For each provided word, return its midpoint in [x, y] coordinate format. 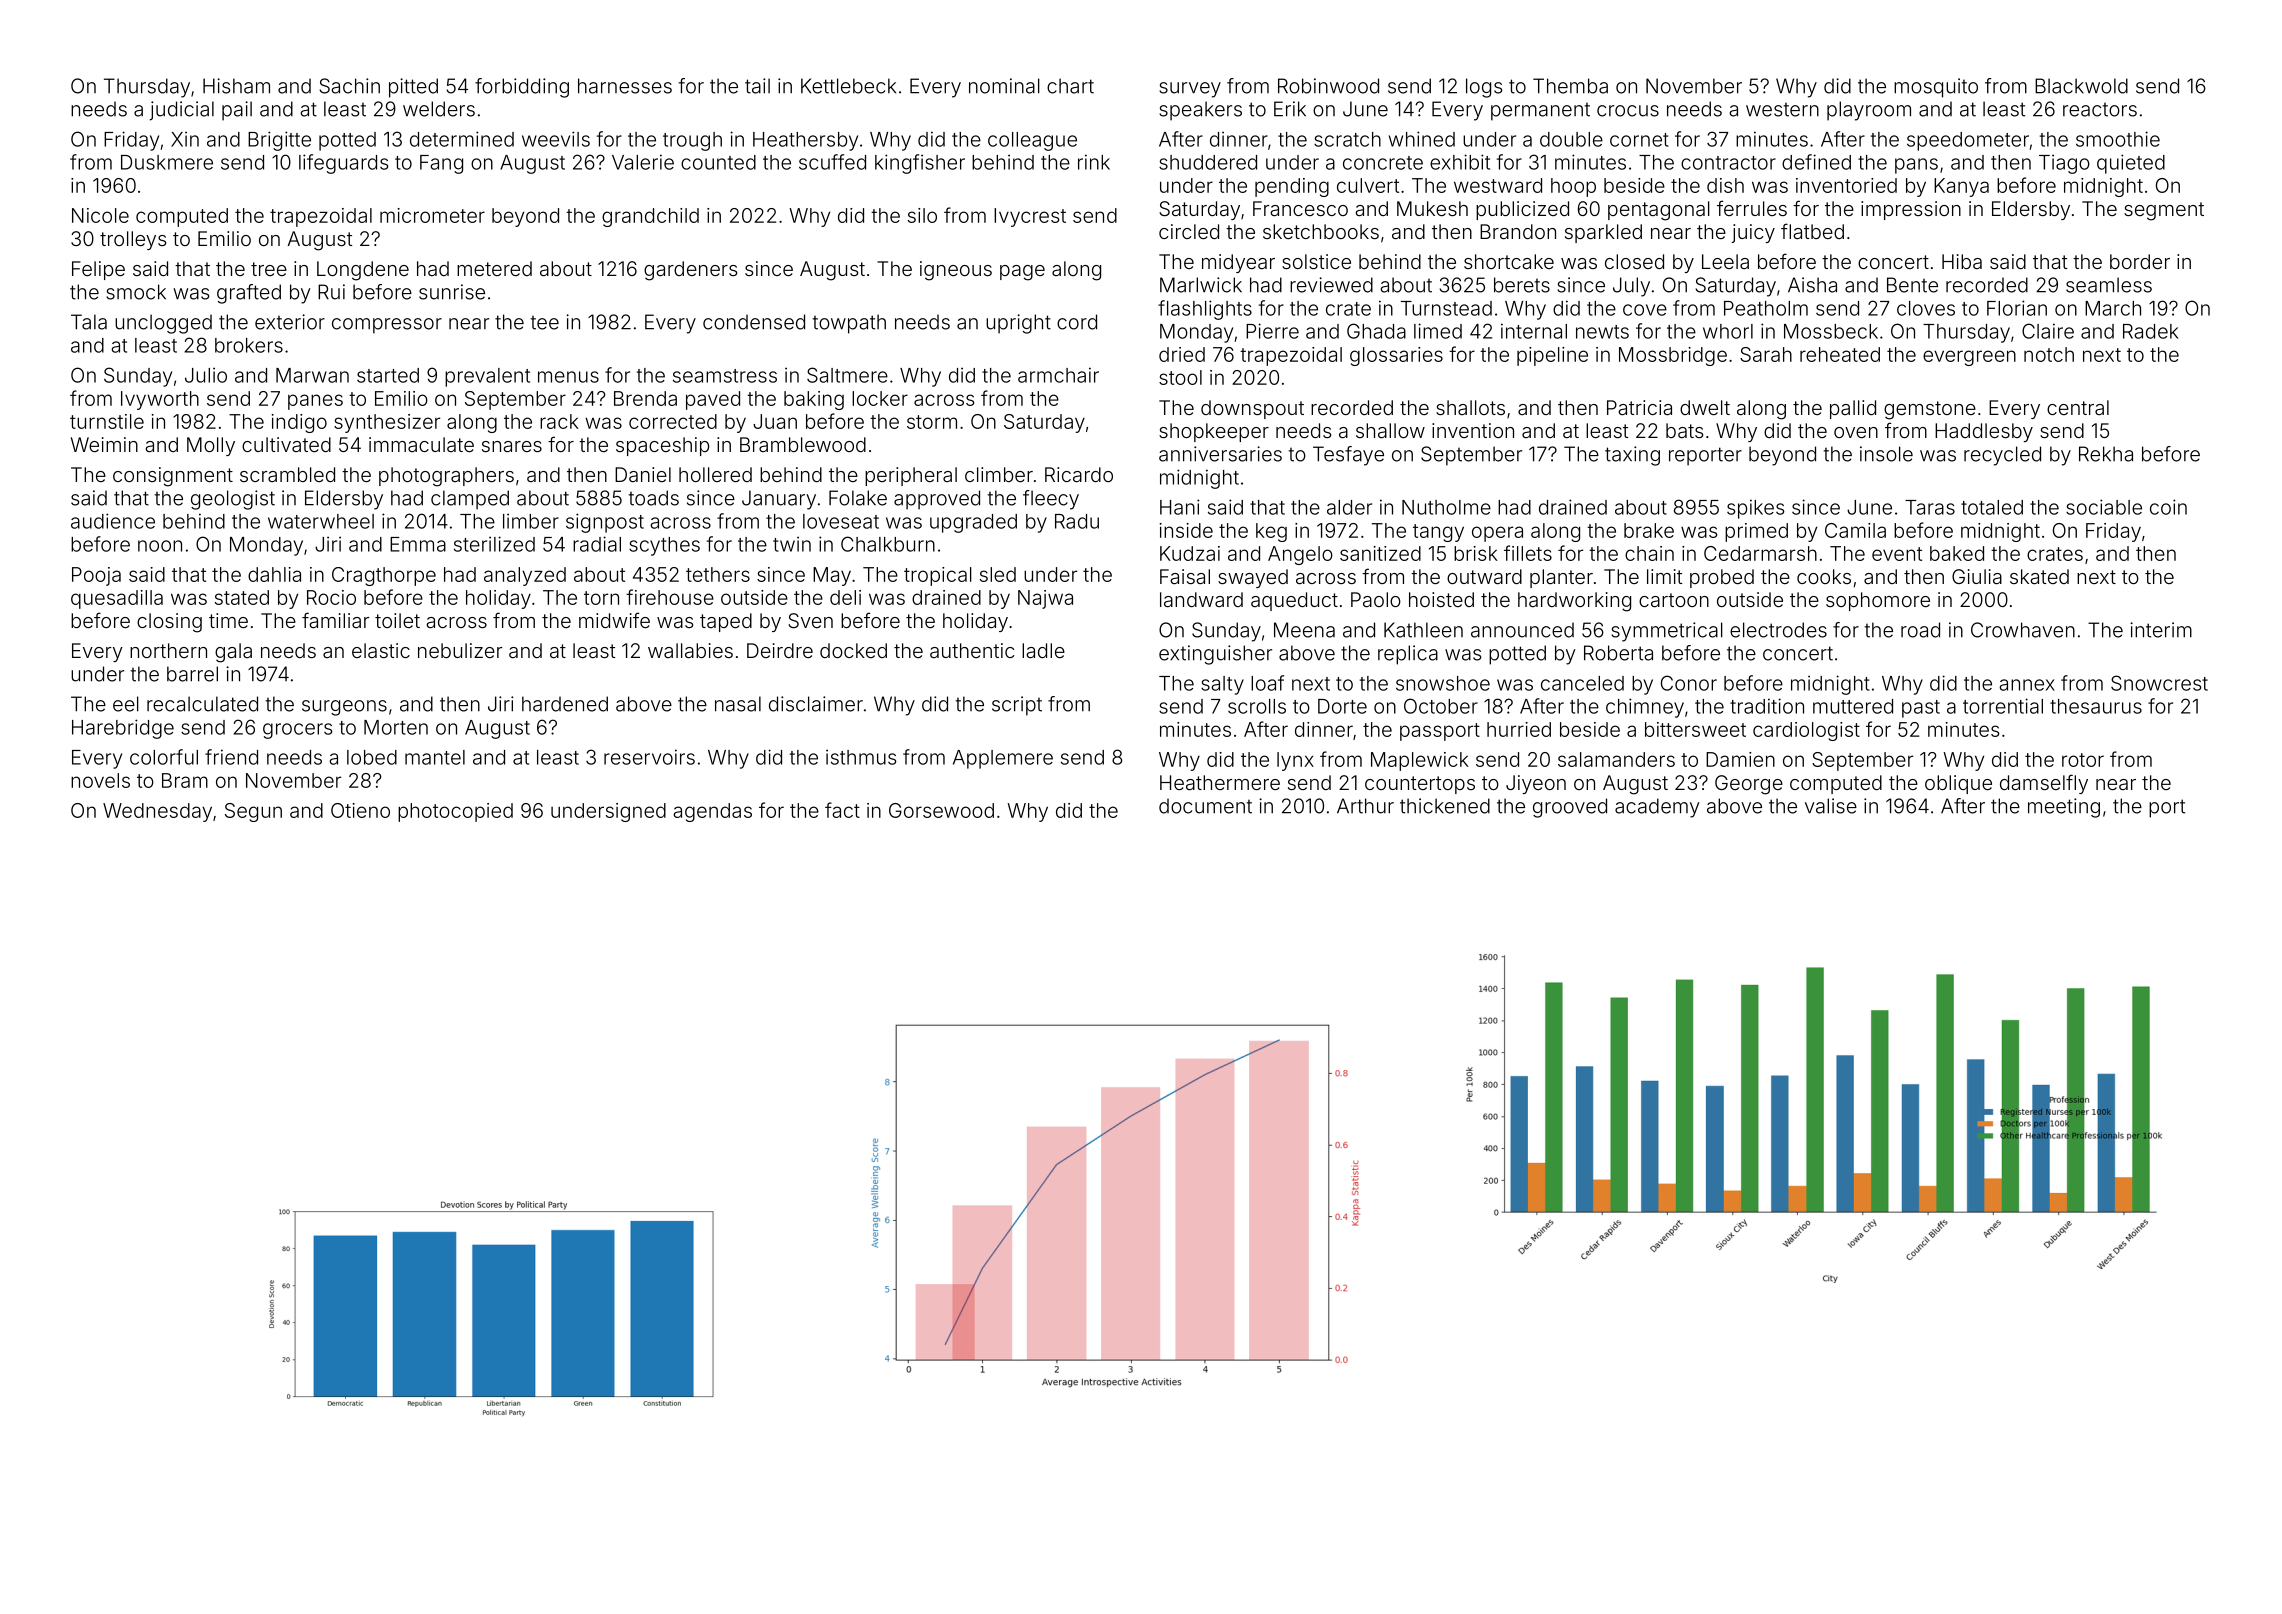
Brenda [645, 398]
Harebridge [123, 729]
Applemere [1003, 759]
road [1920, 630]
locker [880, 398]
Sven [810, 620]
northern [168, 650]
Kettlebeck [848, 86]
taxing [1632, 456]
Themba [1570, 86]
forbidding [522, 88]
